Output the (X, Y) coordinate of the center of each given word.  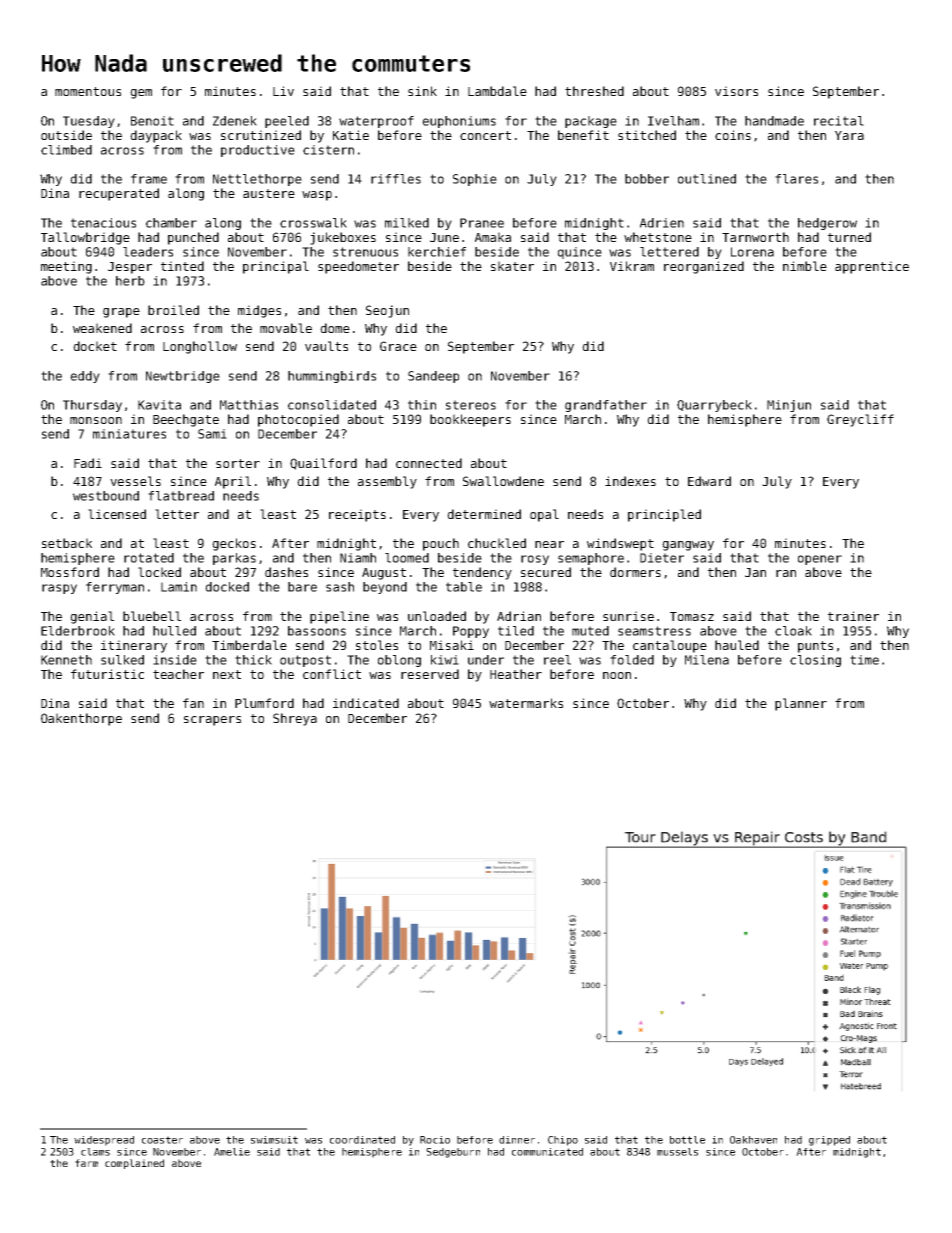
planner (801, 704)
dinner (517, 1140)
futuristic (107, 674)
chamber (171, 223)
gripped (829, 1141)
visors (736, 91)
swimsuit (274, 1140)
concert (485, 135)
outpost (305, 661)
